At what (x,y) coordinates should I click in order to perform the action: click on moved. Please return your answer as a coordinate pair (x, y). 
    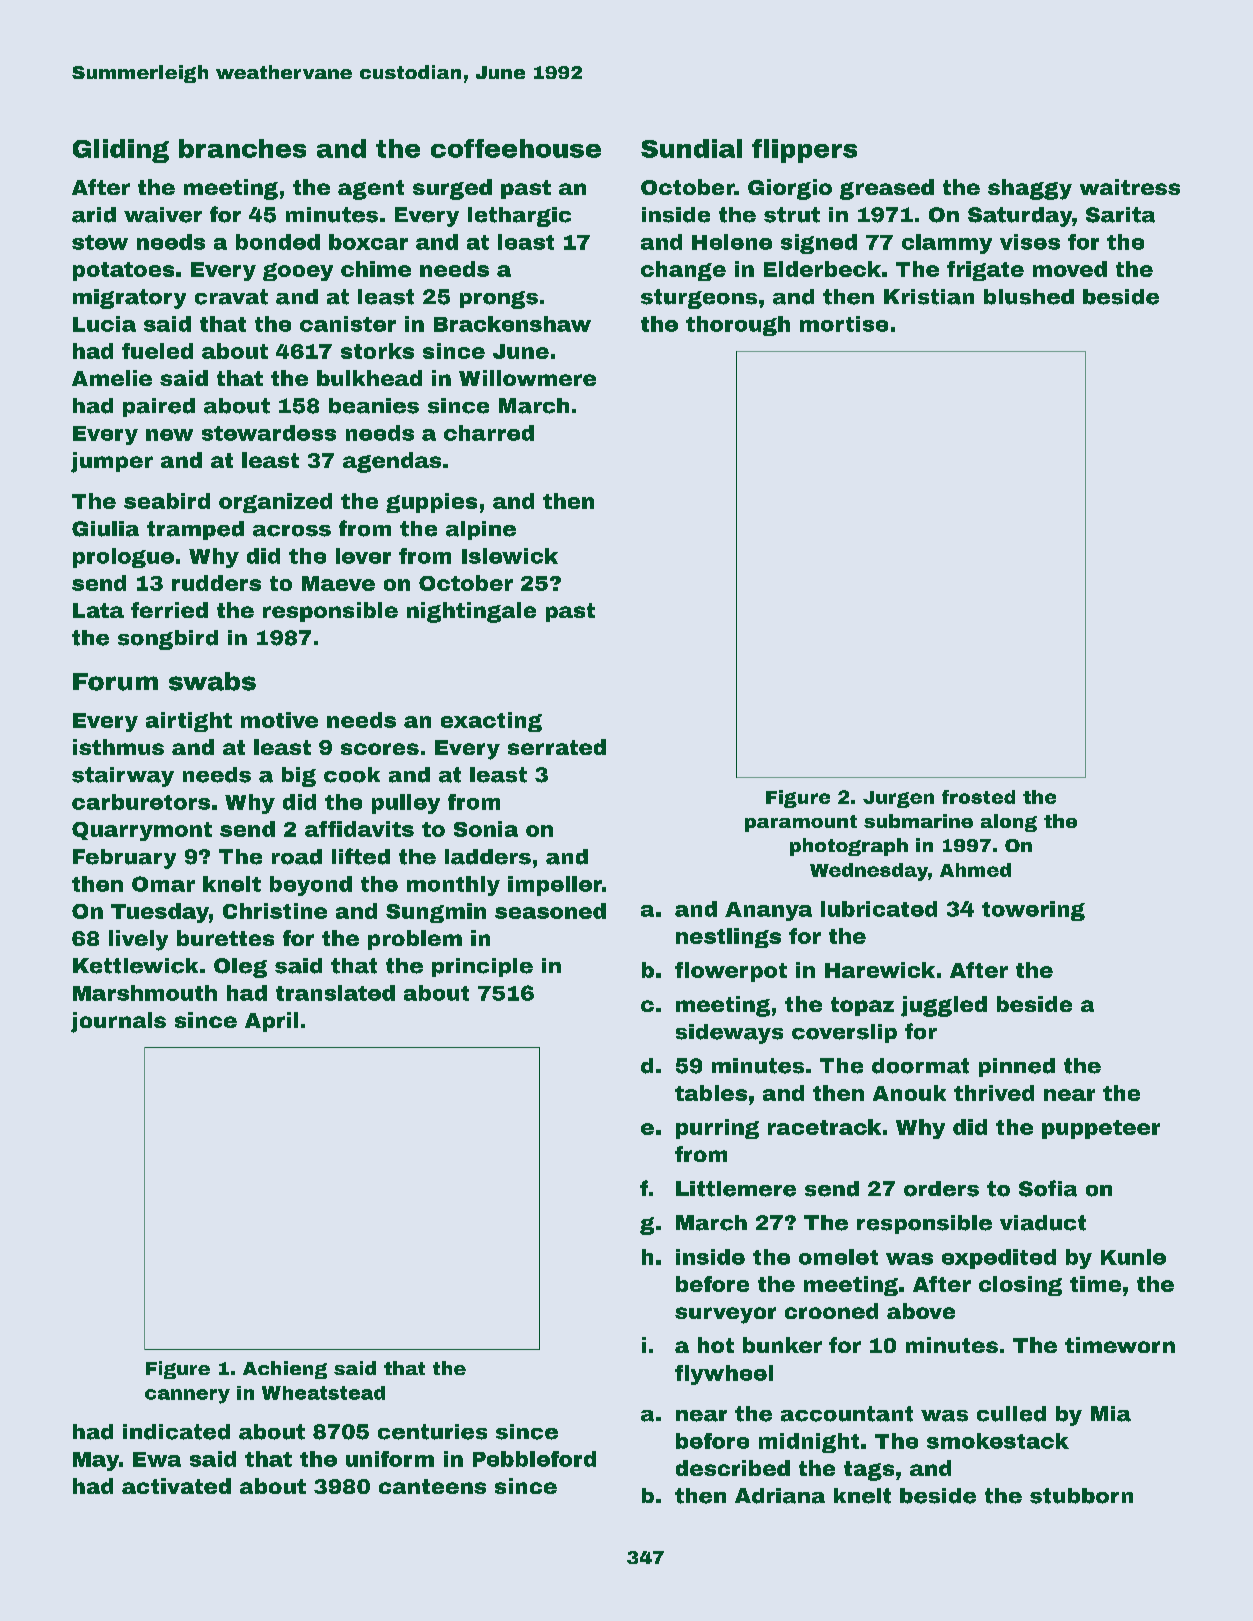
    Looking at the image, I should click on (1070, 269).
